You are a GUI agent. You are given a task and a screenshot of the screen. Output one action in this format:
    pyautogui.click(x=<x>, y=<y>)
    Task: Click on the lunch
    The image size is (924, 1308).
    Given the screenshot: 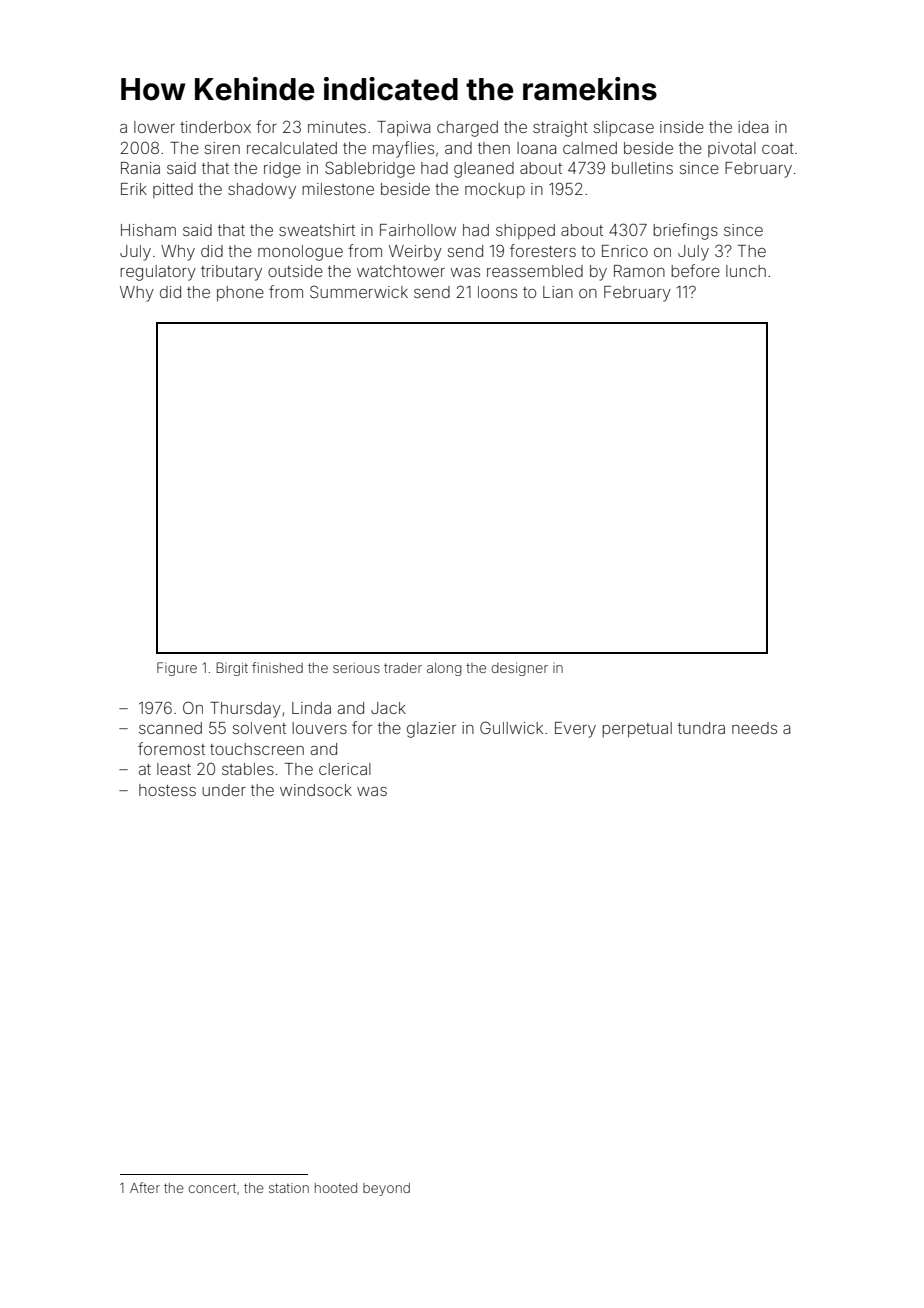 What is the action you would take?
    pyautogui.click(x=746, y=271)
